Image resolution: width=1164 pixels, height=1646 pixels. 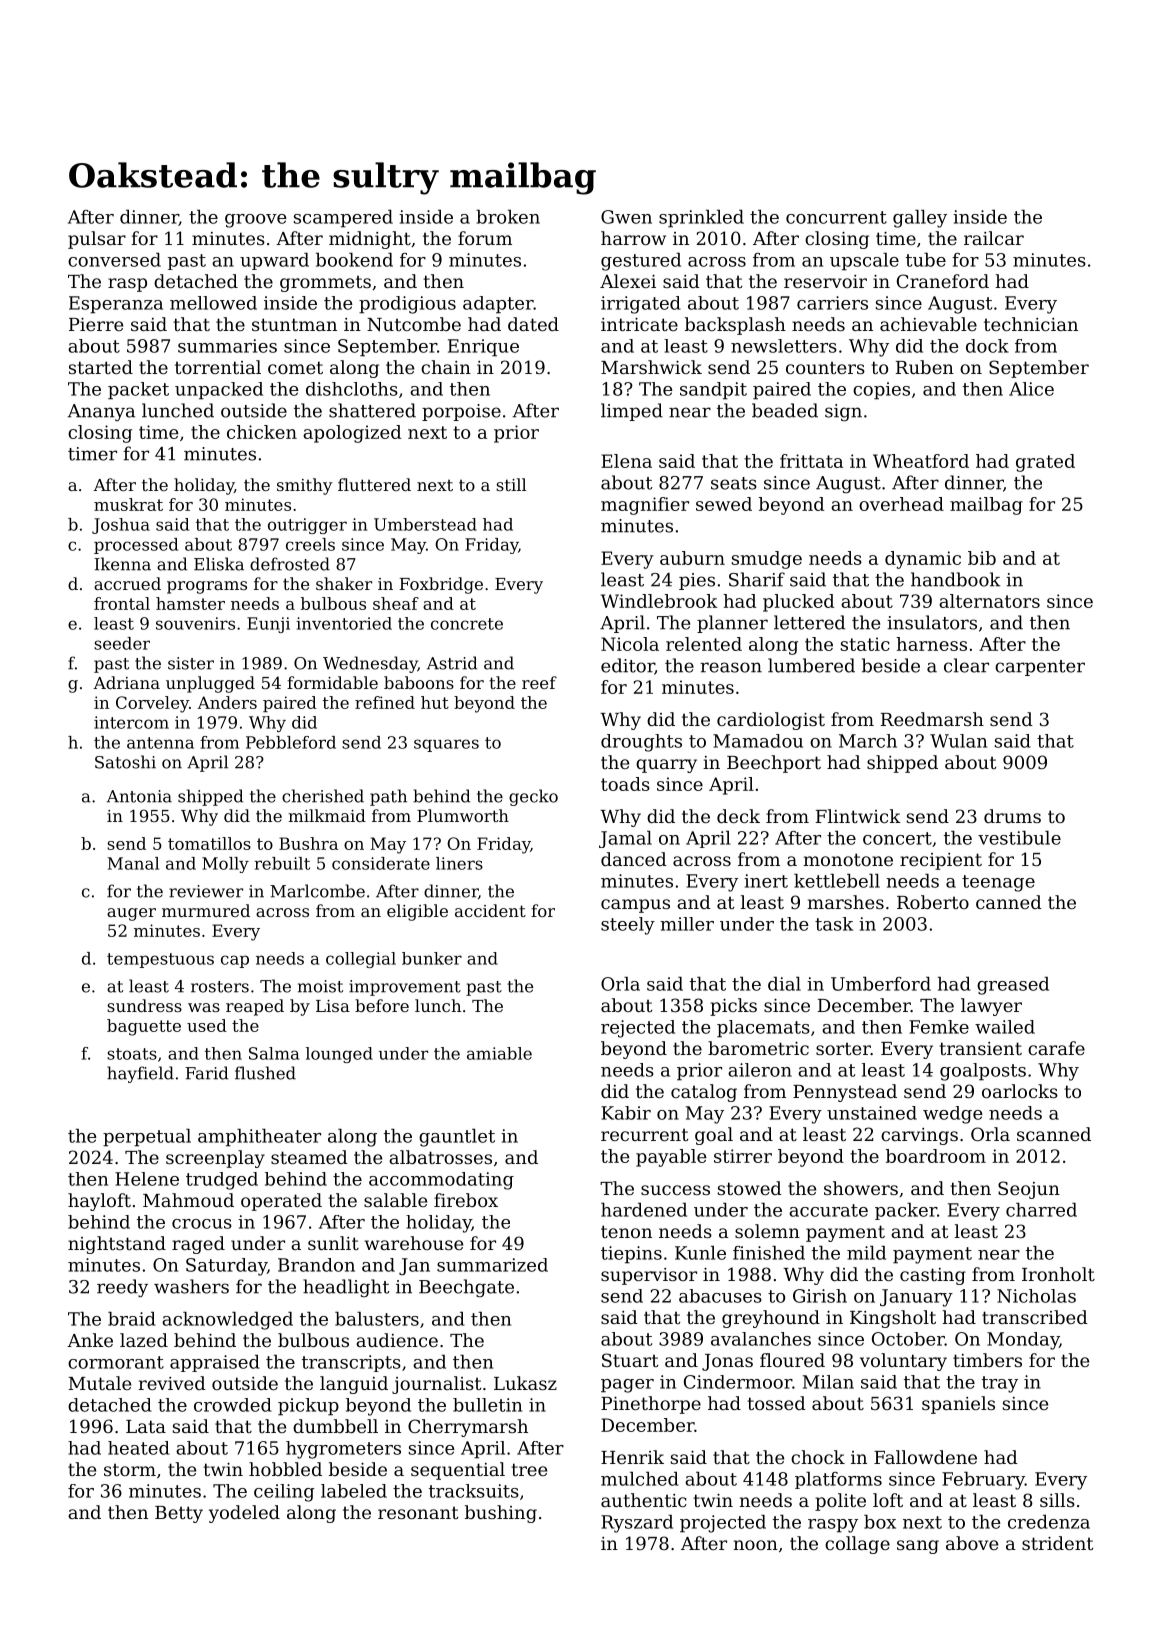 What do you see at coordinates (508, 217) in the document?
I see `broken` at bounding box center [508, 217].
